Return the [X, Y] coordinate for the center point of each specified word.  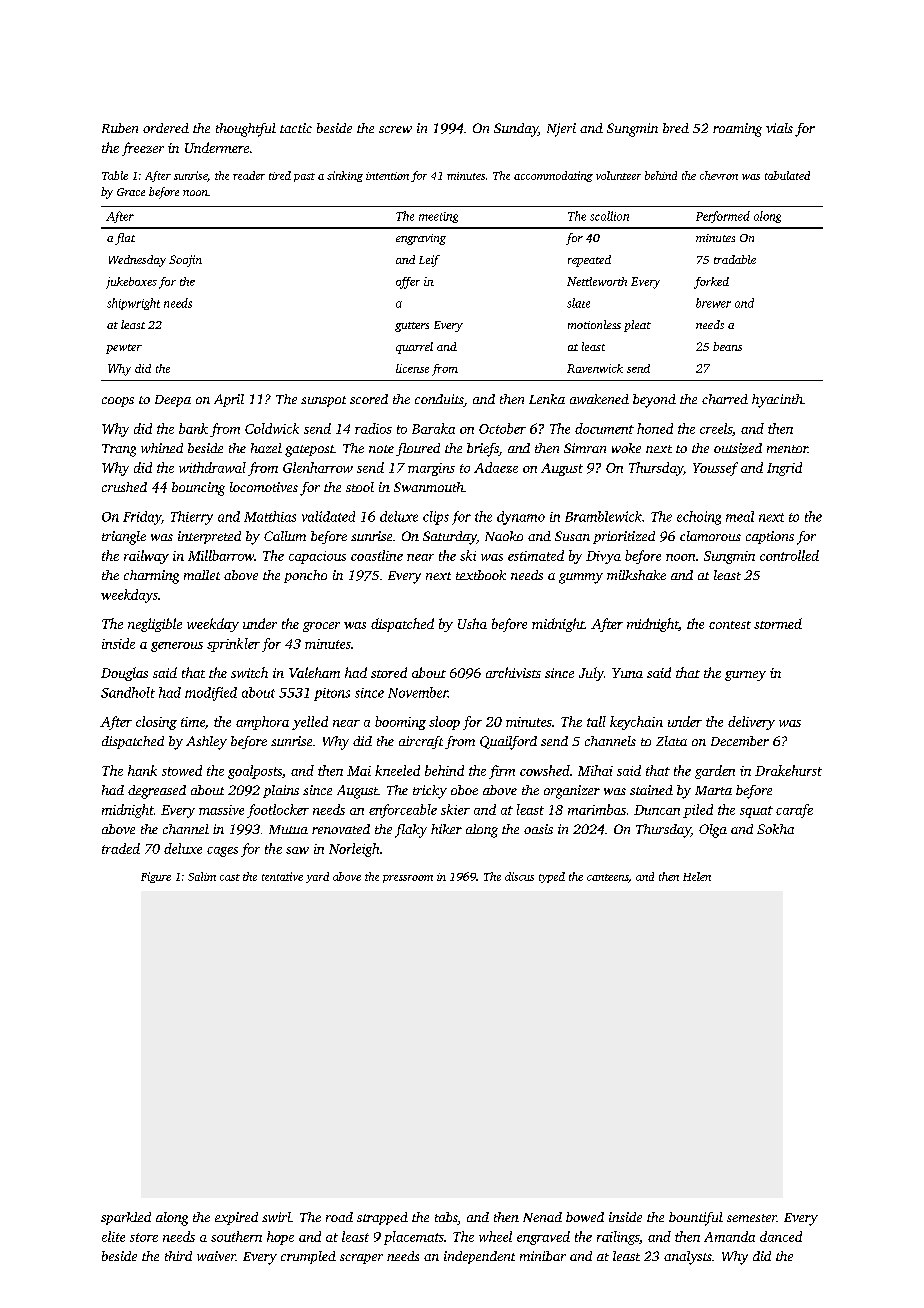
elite [113, 1236]
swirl [276, 1217]
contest [730, 625]
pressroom [408, 879]
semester [752, 1218]
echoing [699, 518]
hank [142, 770]
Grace [131, 192]
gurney [745, 676]
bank [193, 428]
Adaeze [496, 467]
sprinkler [233, 645]
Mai [359, 771]
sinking [345, 176]
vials [779, 128]
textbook [481, 575]
